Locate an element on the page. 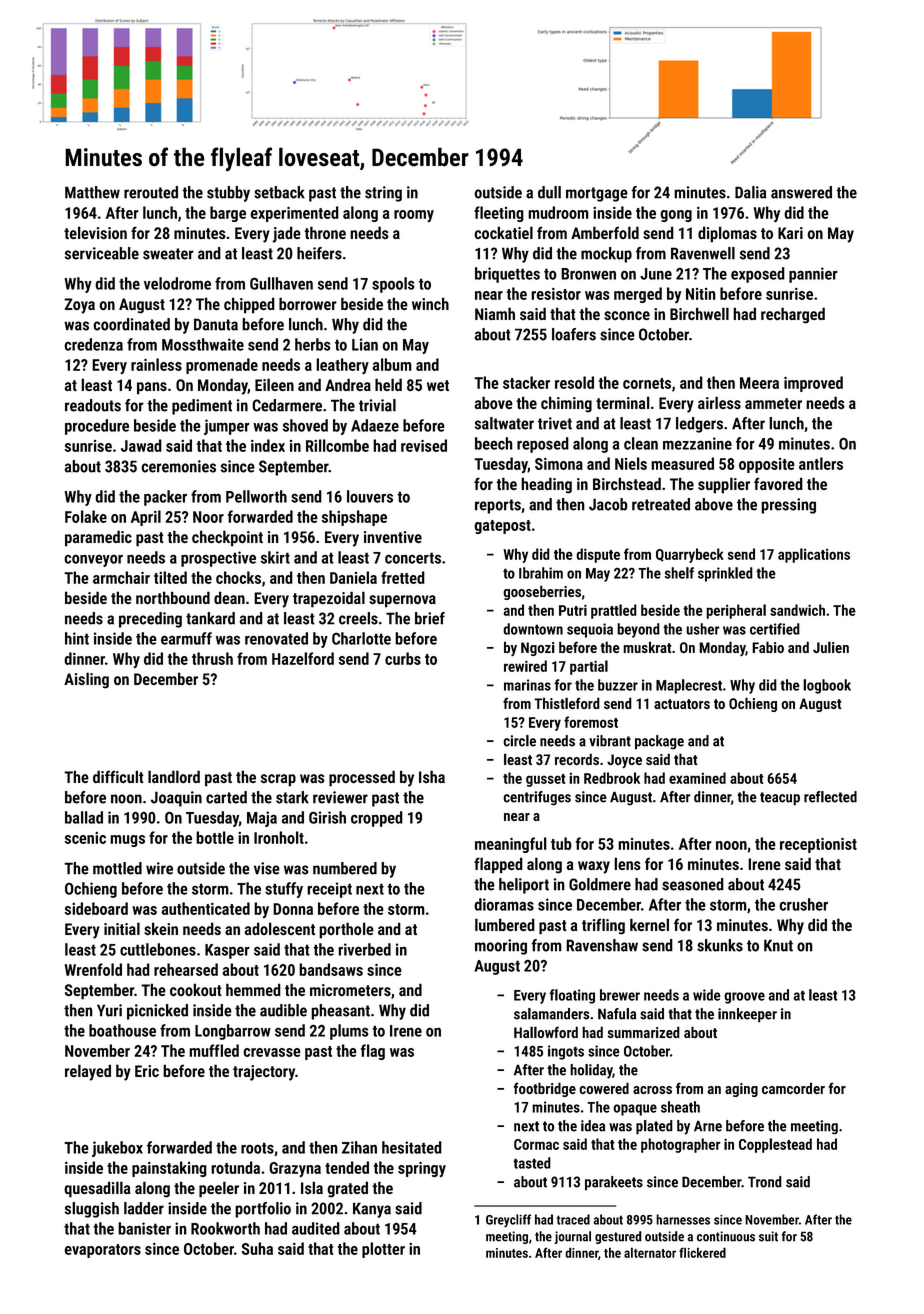 The width and height of the document is (924, 1314). pannier is located at coordinates (813, 275).
